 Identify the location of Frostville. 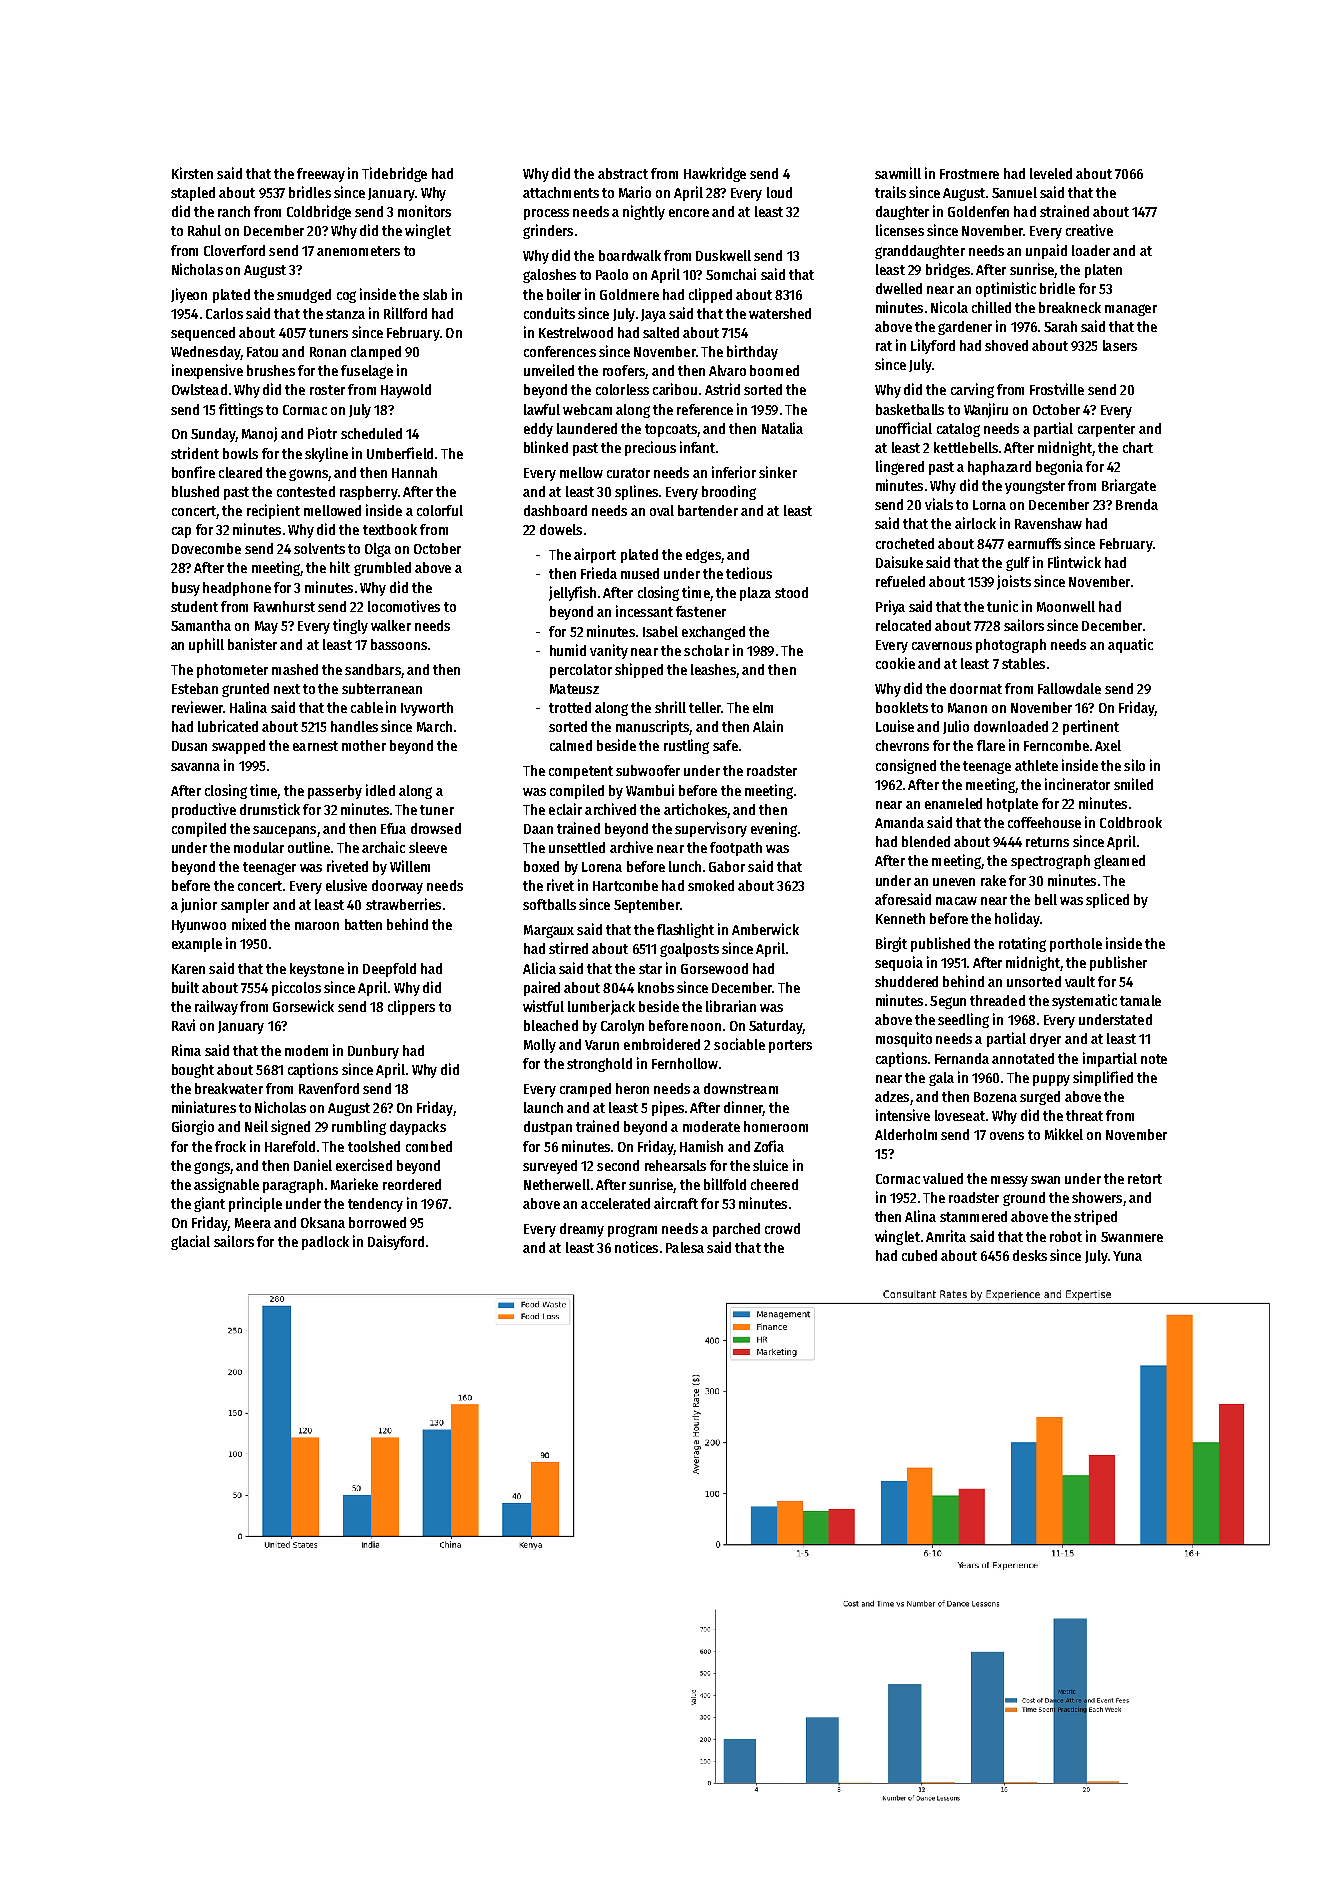
(1057, 389).
